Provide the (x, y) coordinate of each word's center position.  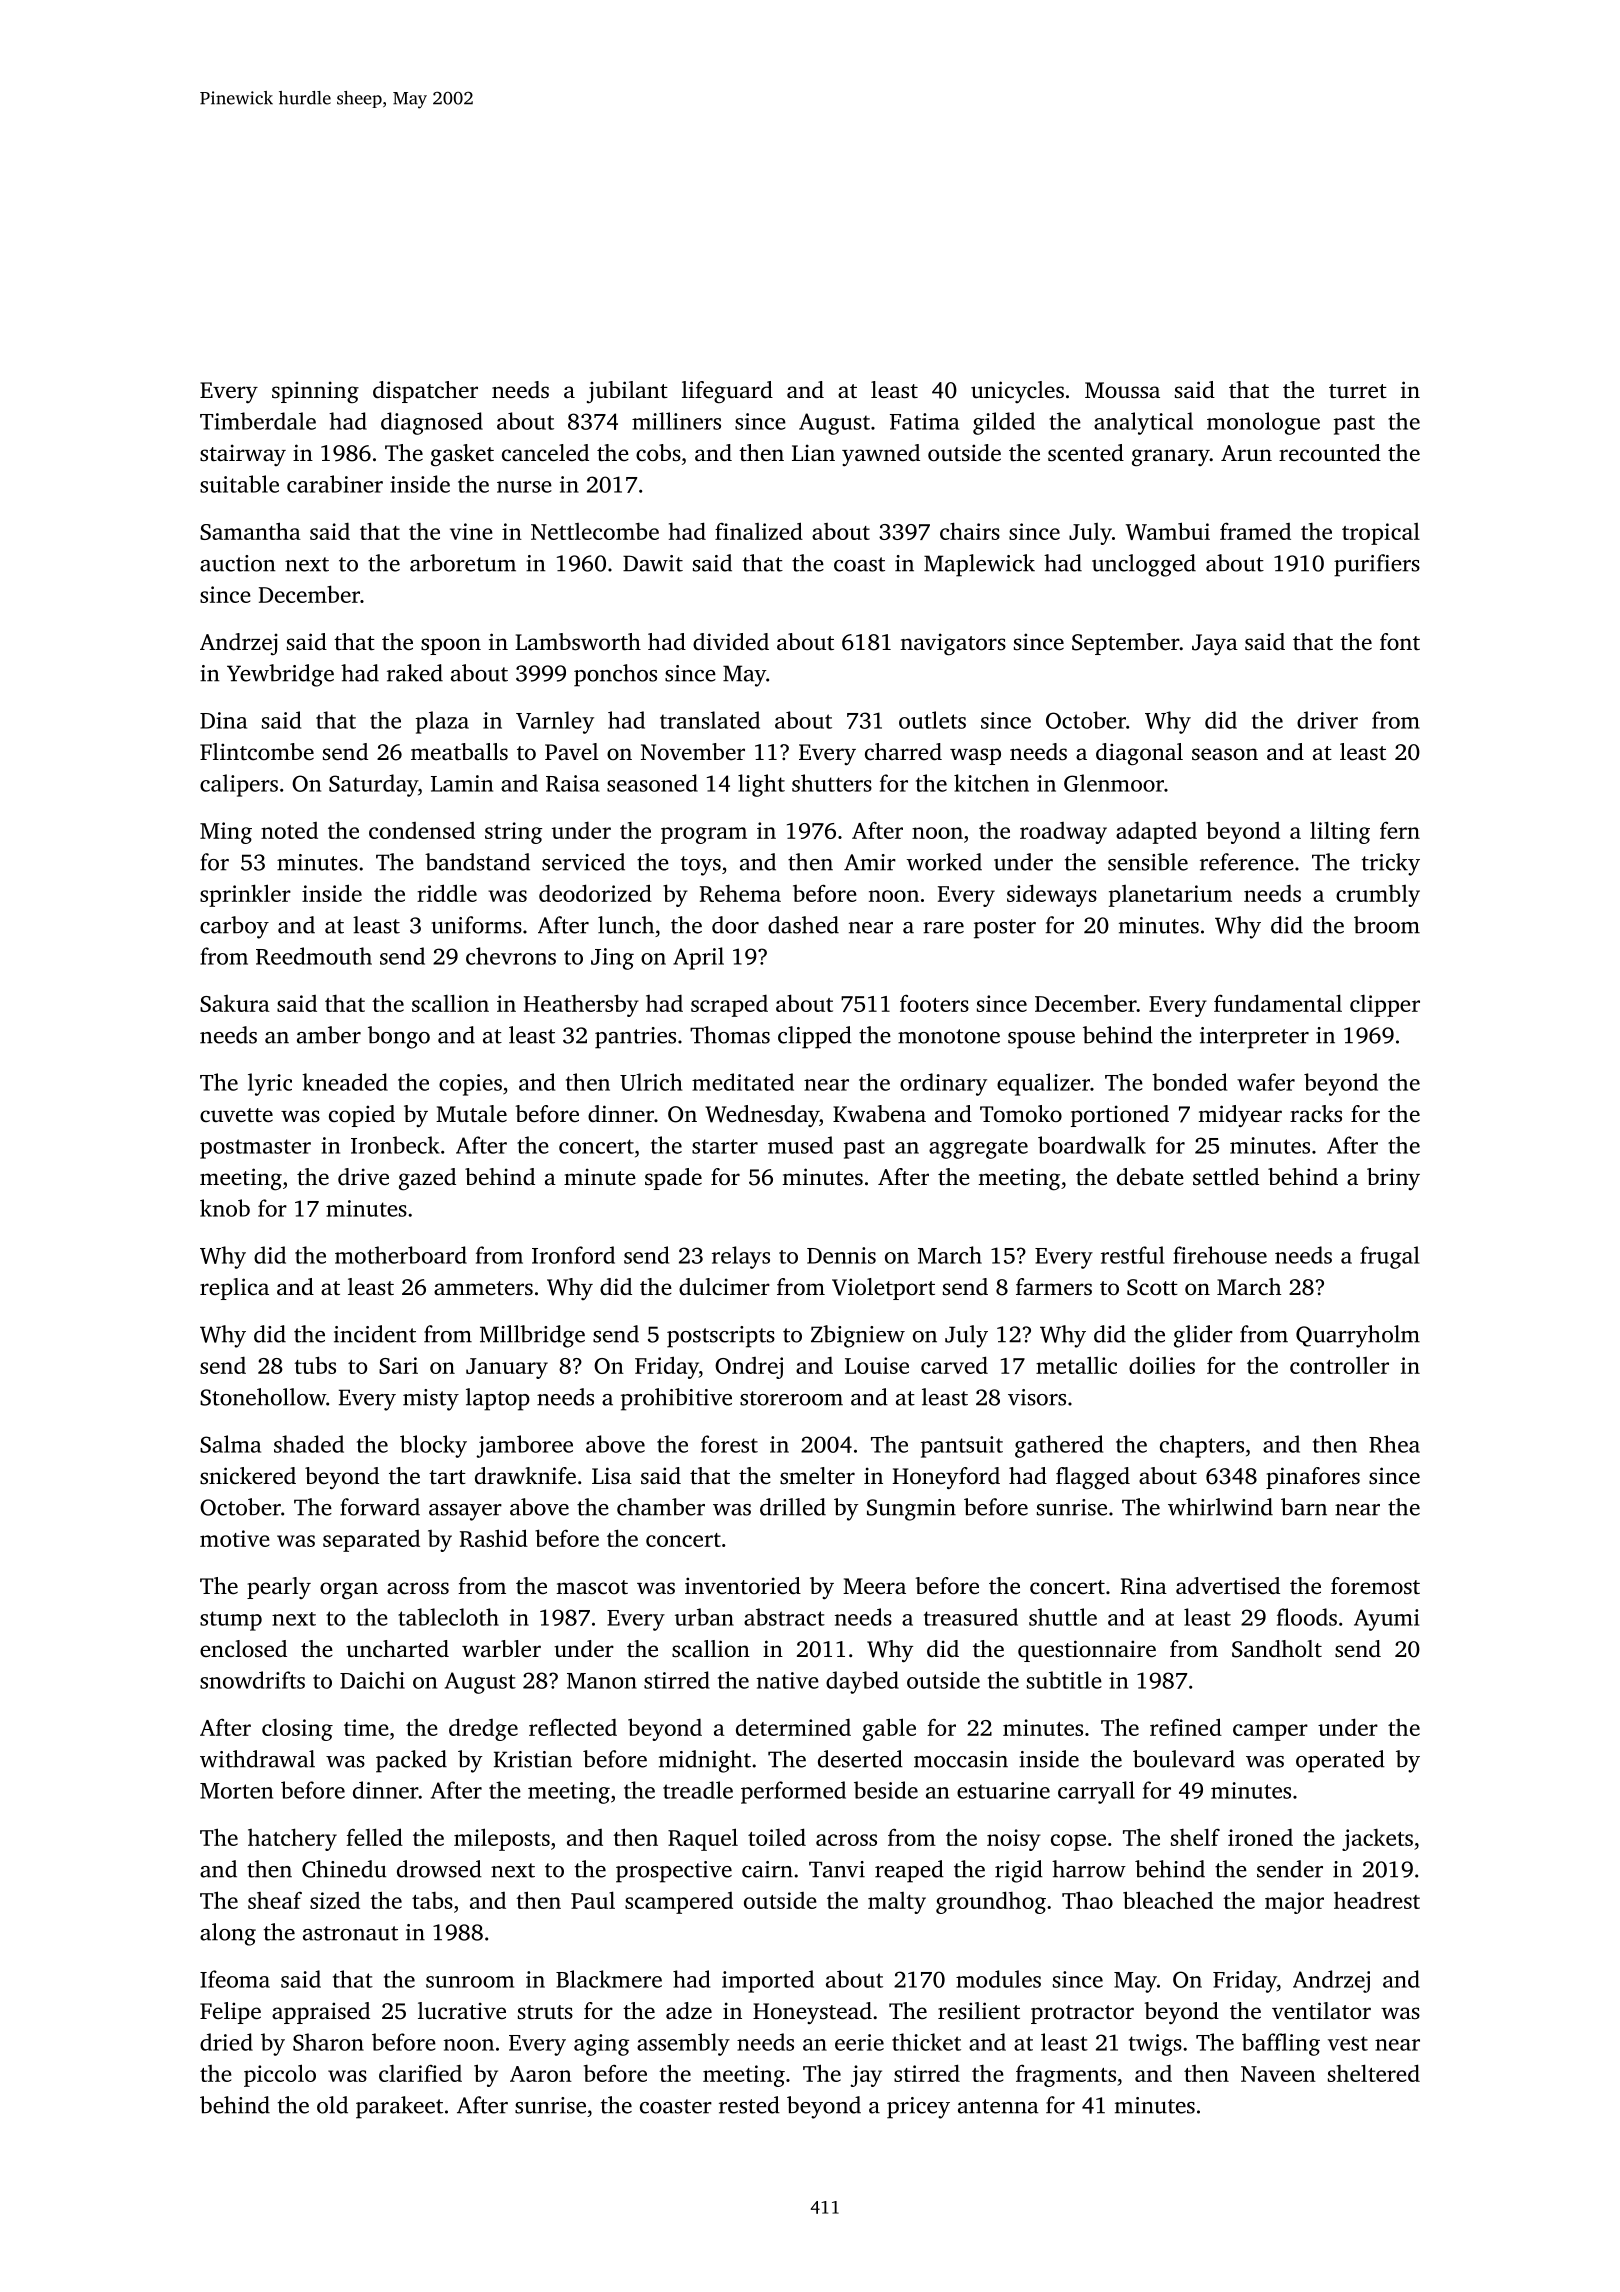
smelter (817, 1476)
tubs (315, 1365)
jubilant (627, 392)
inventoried (743, 1586)
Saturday (373, 785)
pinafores (1313, 1478)
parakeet (399, 2107)
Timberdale (258, 421)
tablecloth (448, 1617)
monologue (1263, 423)
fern (1400, 830)
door (735, 925)
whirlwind (1220, 1507)
